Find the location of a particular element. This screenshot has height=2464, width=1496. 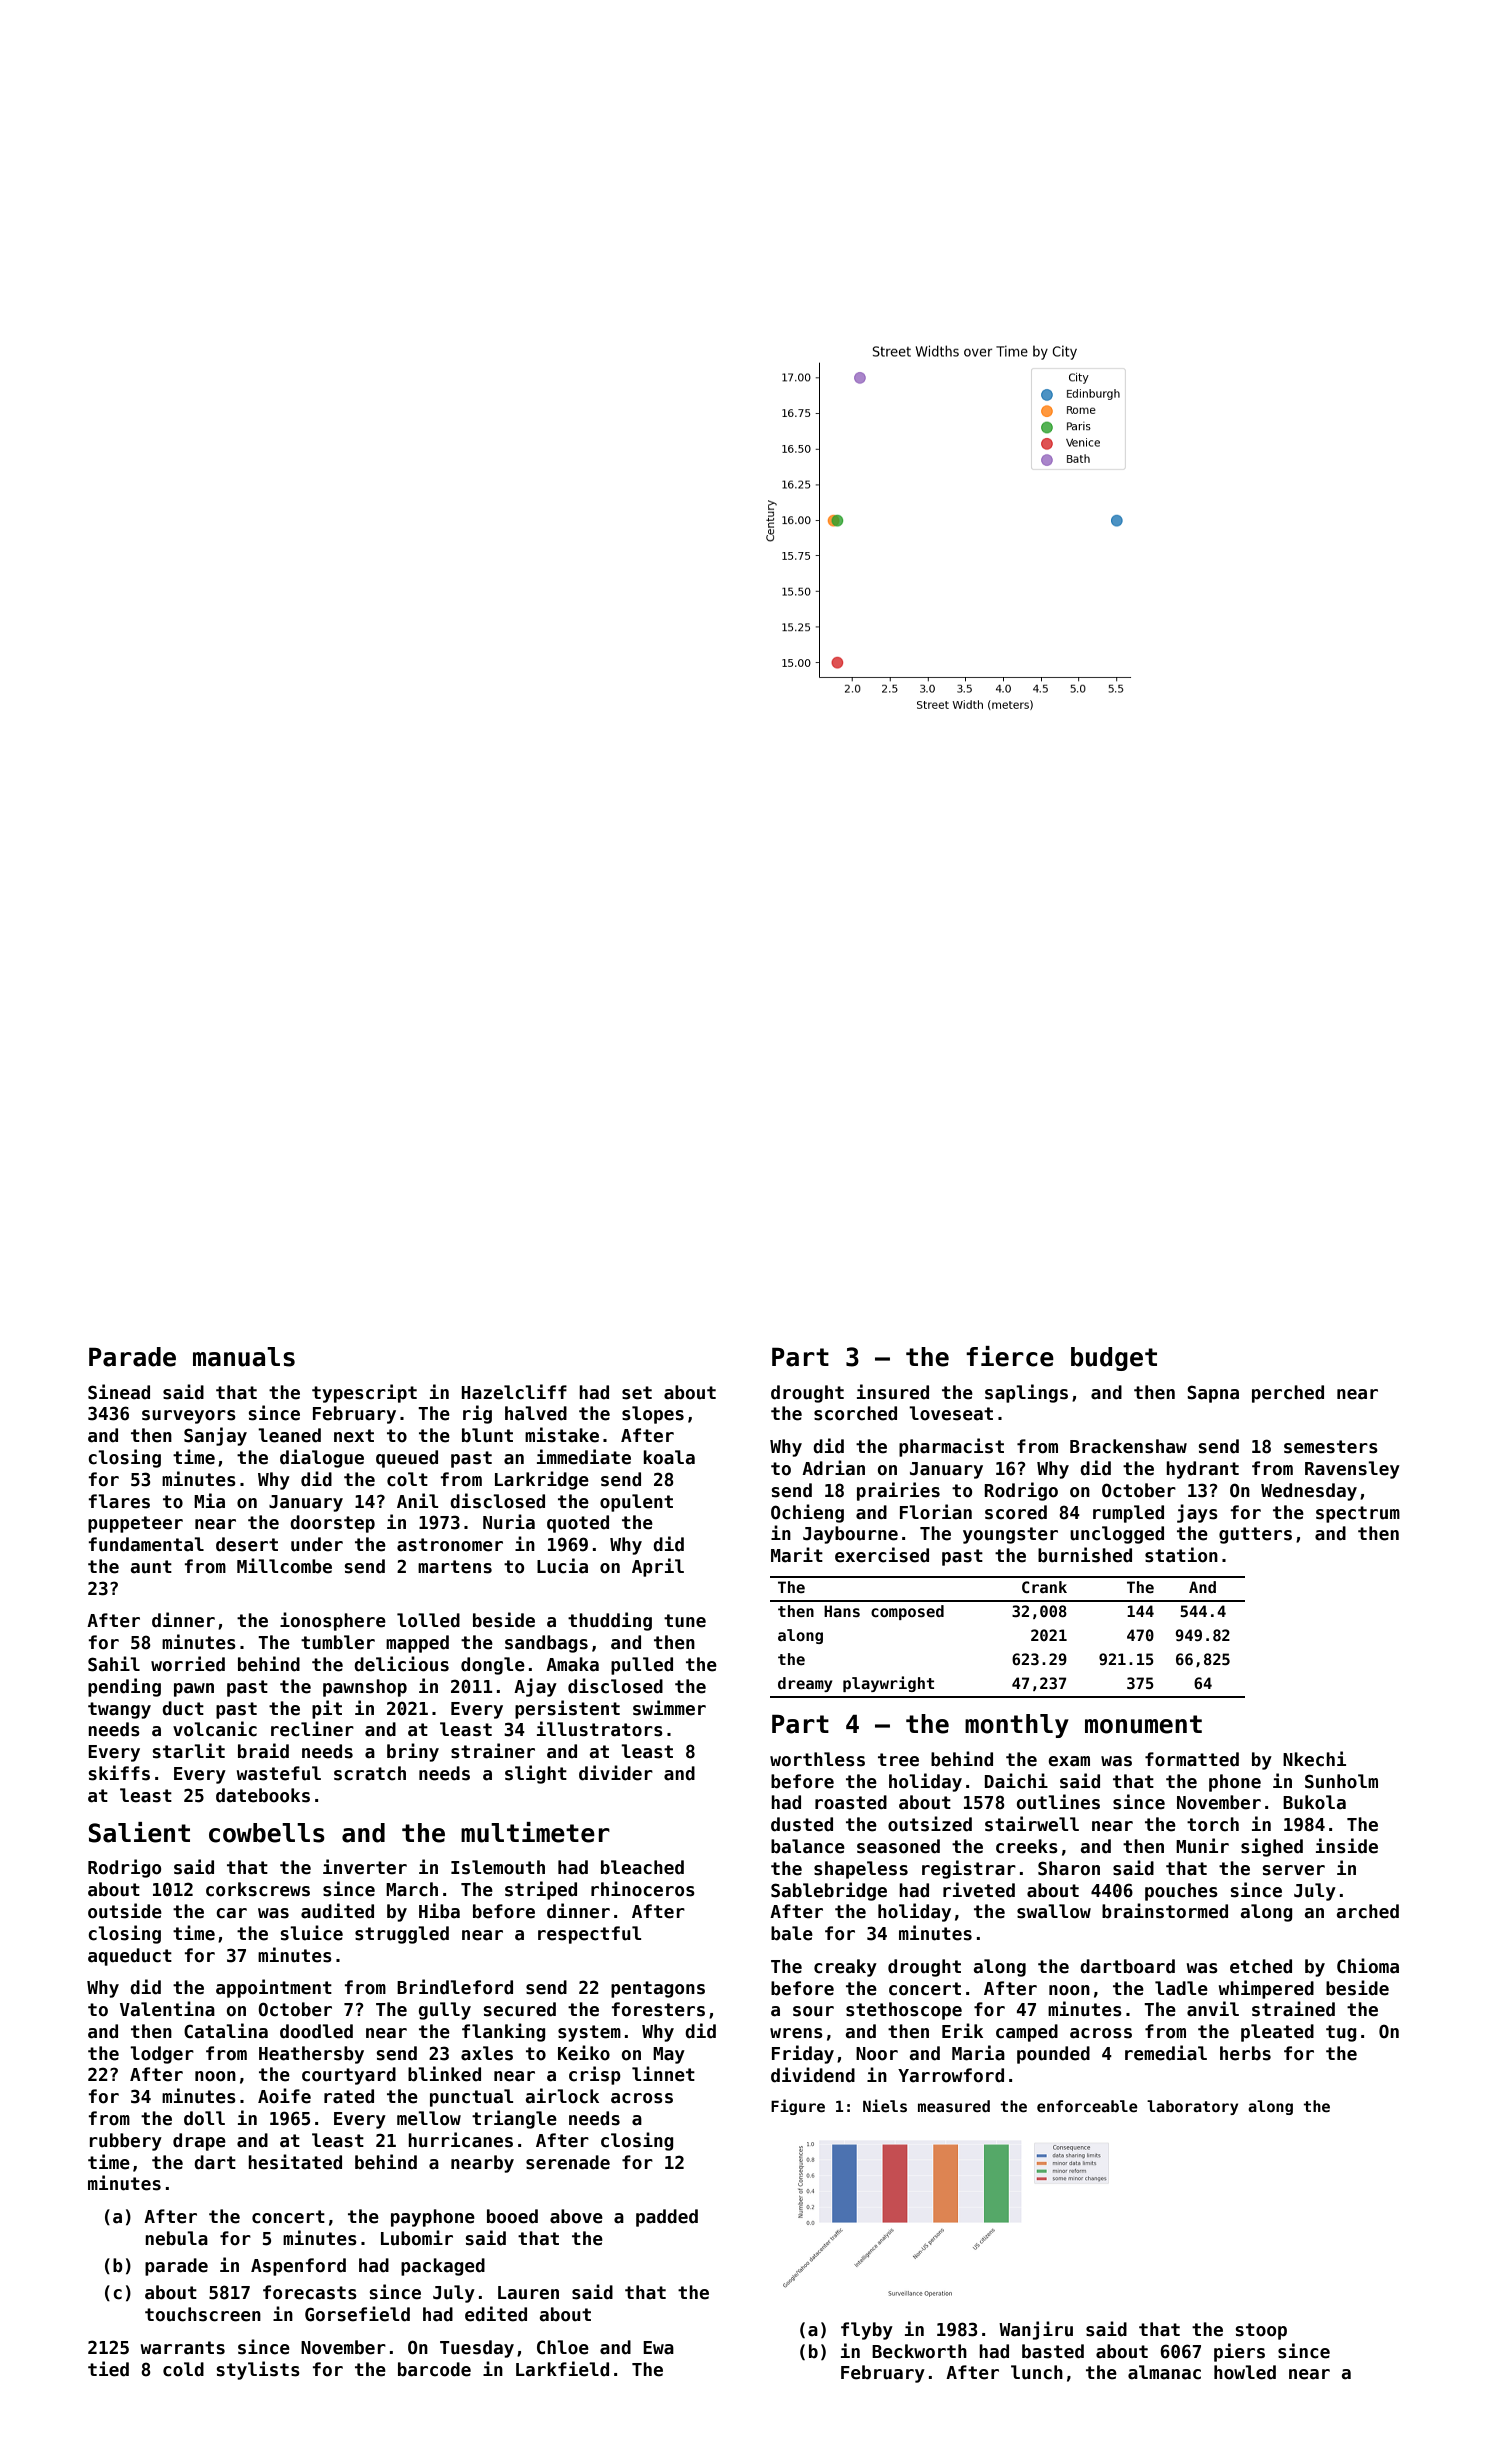

fierce is located at coordinates (1010, 1356).
